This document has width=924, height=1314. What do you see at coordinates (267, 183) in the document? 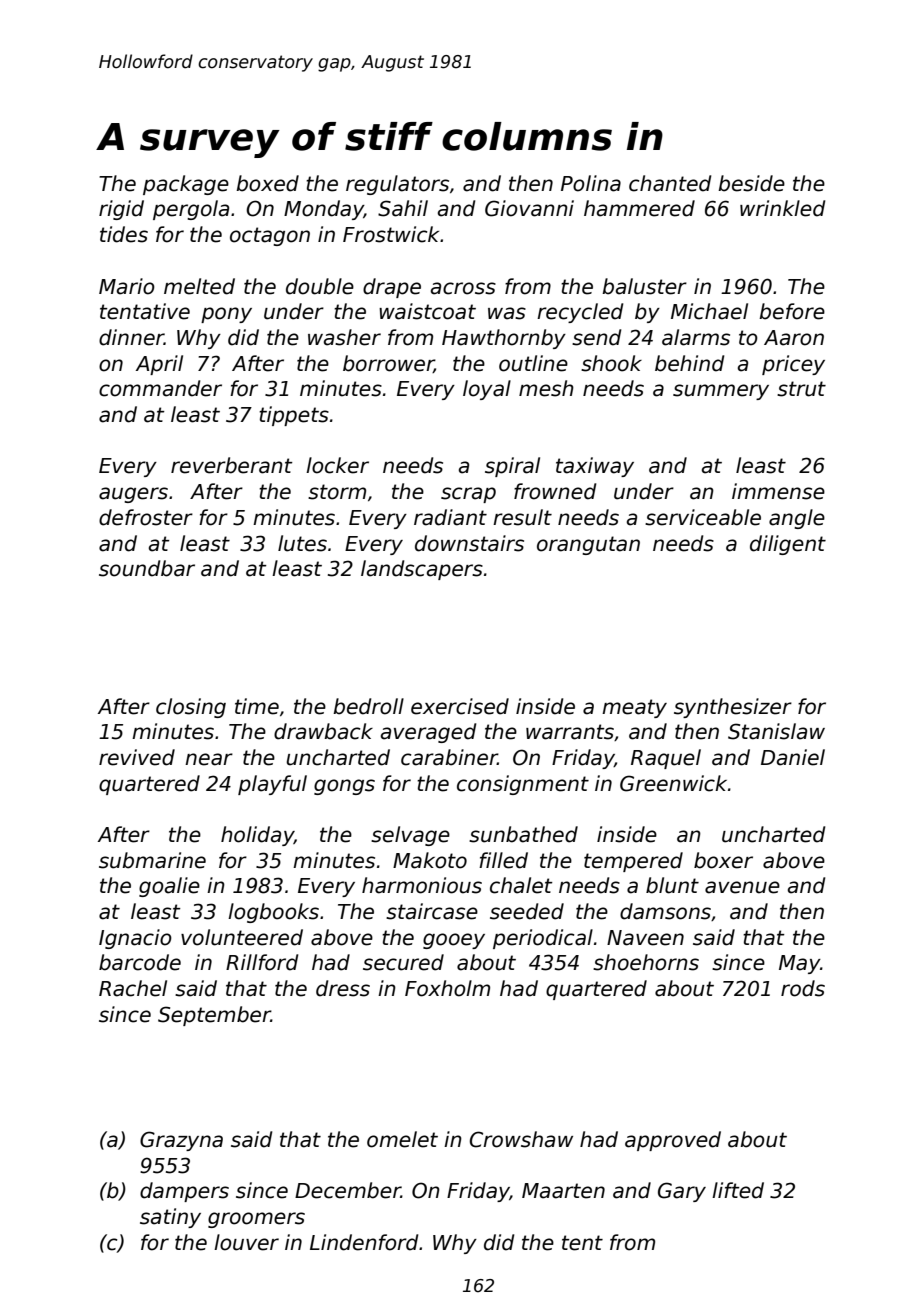
I see `boxed` at bounding box center [267, 183].
